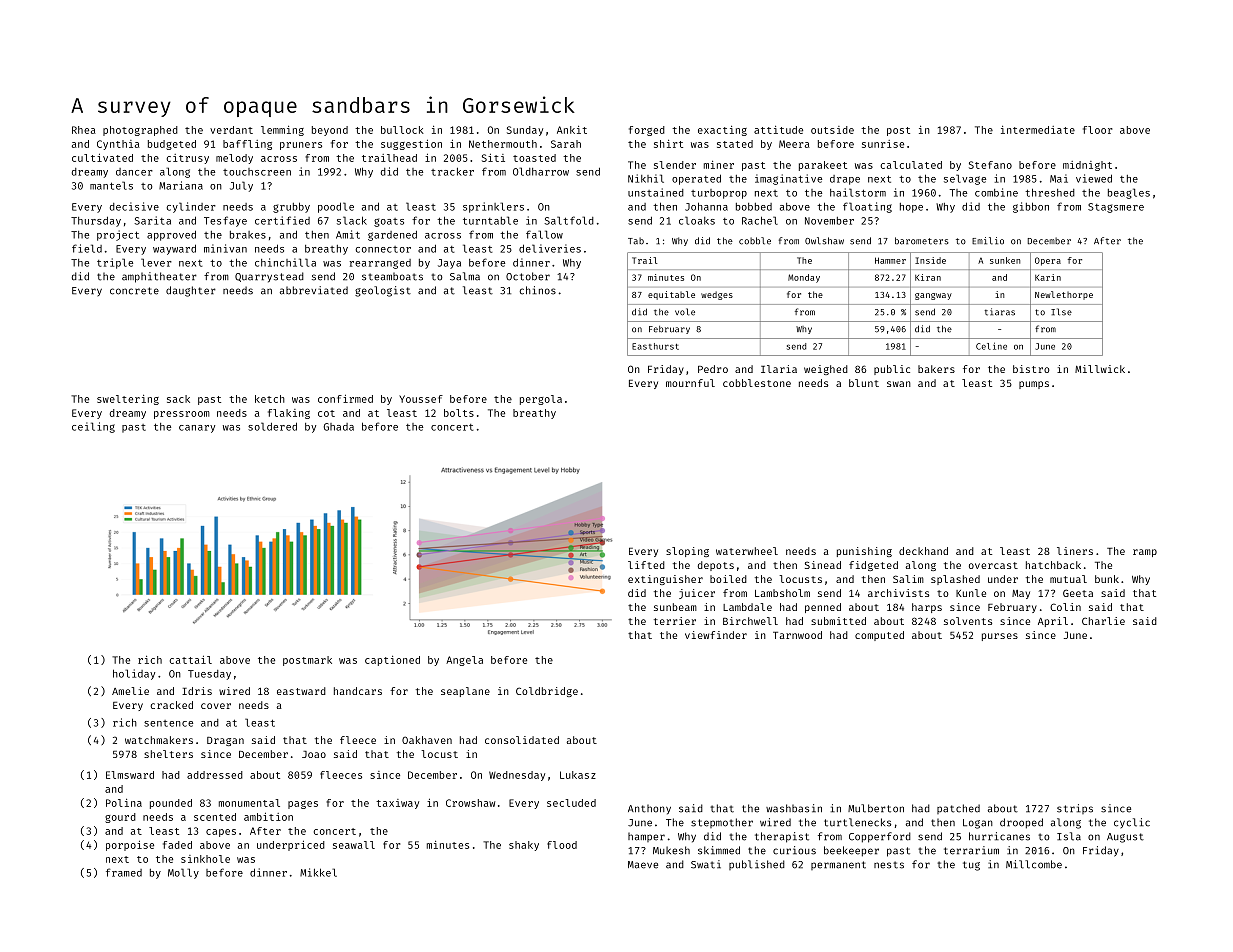 The width and height of the page is (1233, 952). Describe the element at coordinates (643, 865) in the page. I see `Maeve` at that location.
